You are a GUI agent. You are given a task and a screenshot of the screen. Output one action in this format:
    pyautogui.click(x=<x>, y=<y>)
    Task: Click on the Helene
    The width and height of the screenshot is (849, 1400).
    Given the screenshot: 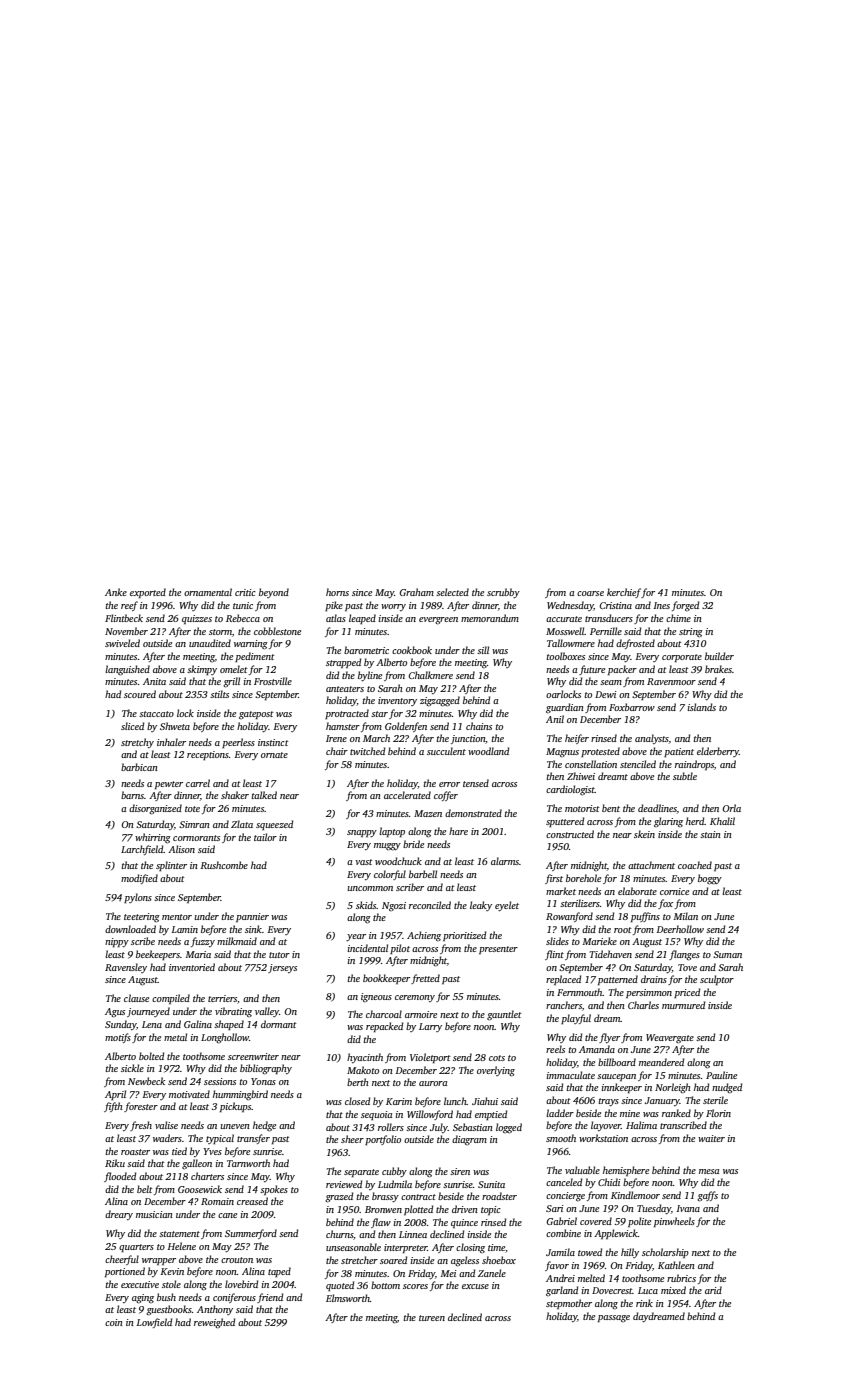 What is the action you would take?
    pyautogui.click(x=181, y=1246)
